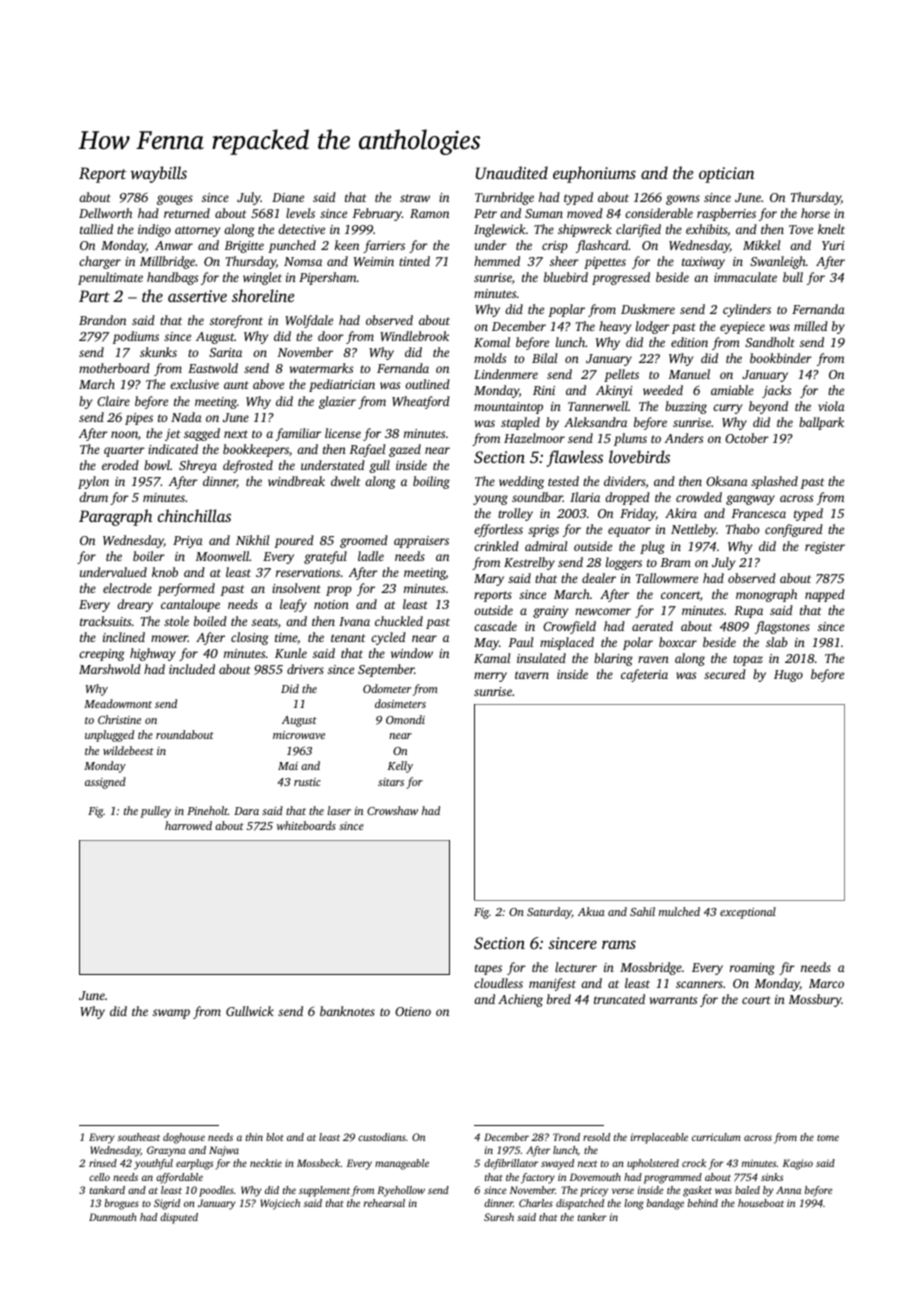  What do you see at coordinates (566, 1137) in the screenshot?
I see `Trond` at bounding box center [566, 1137].
